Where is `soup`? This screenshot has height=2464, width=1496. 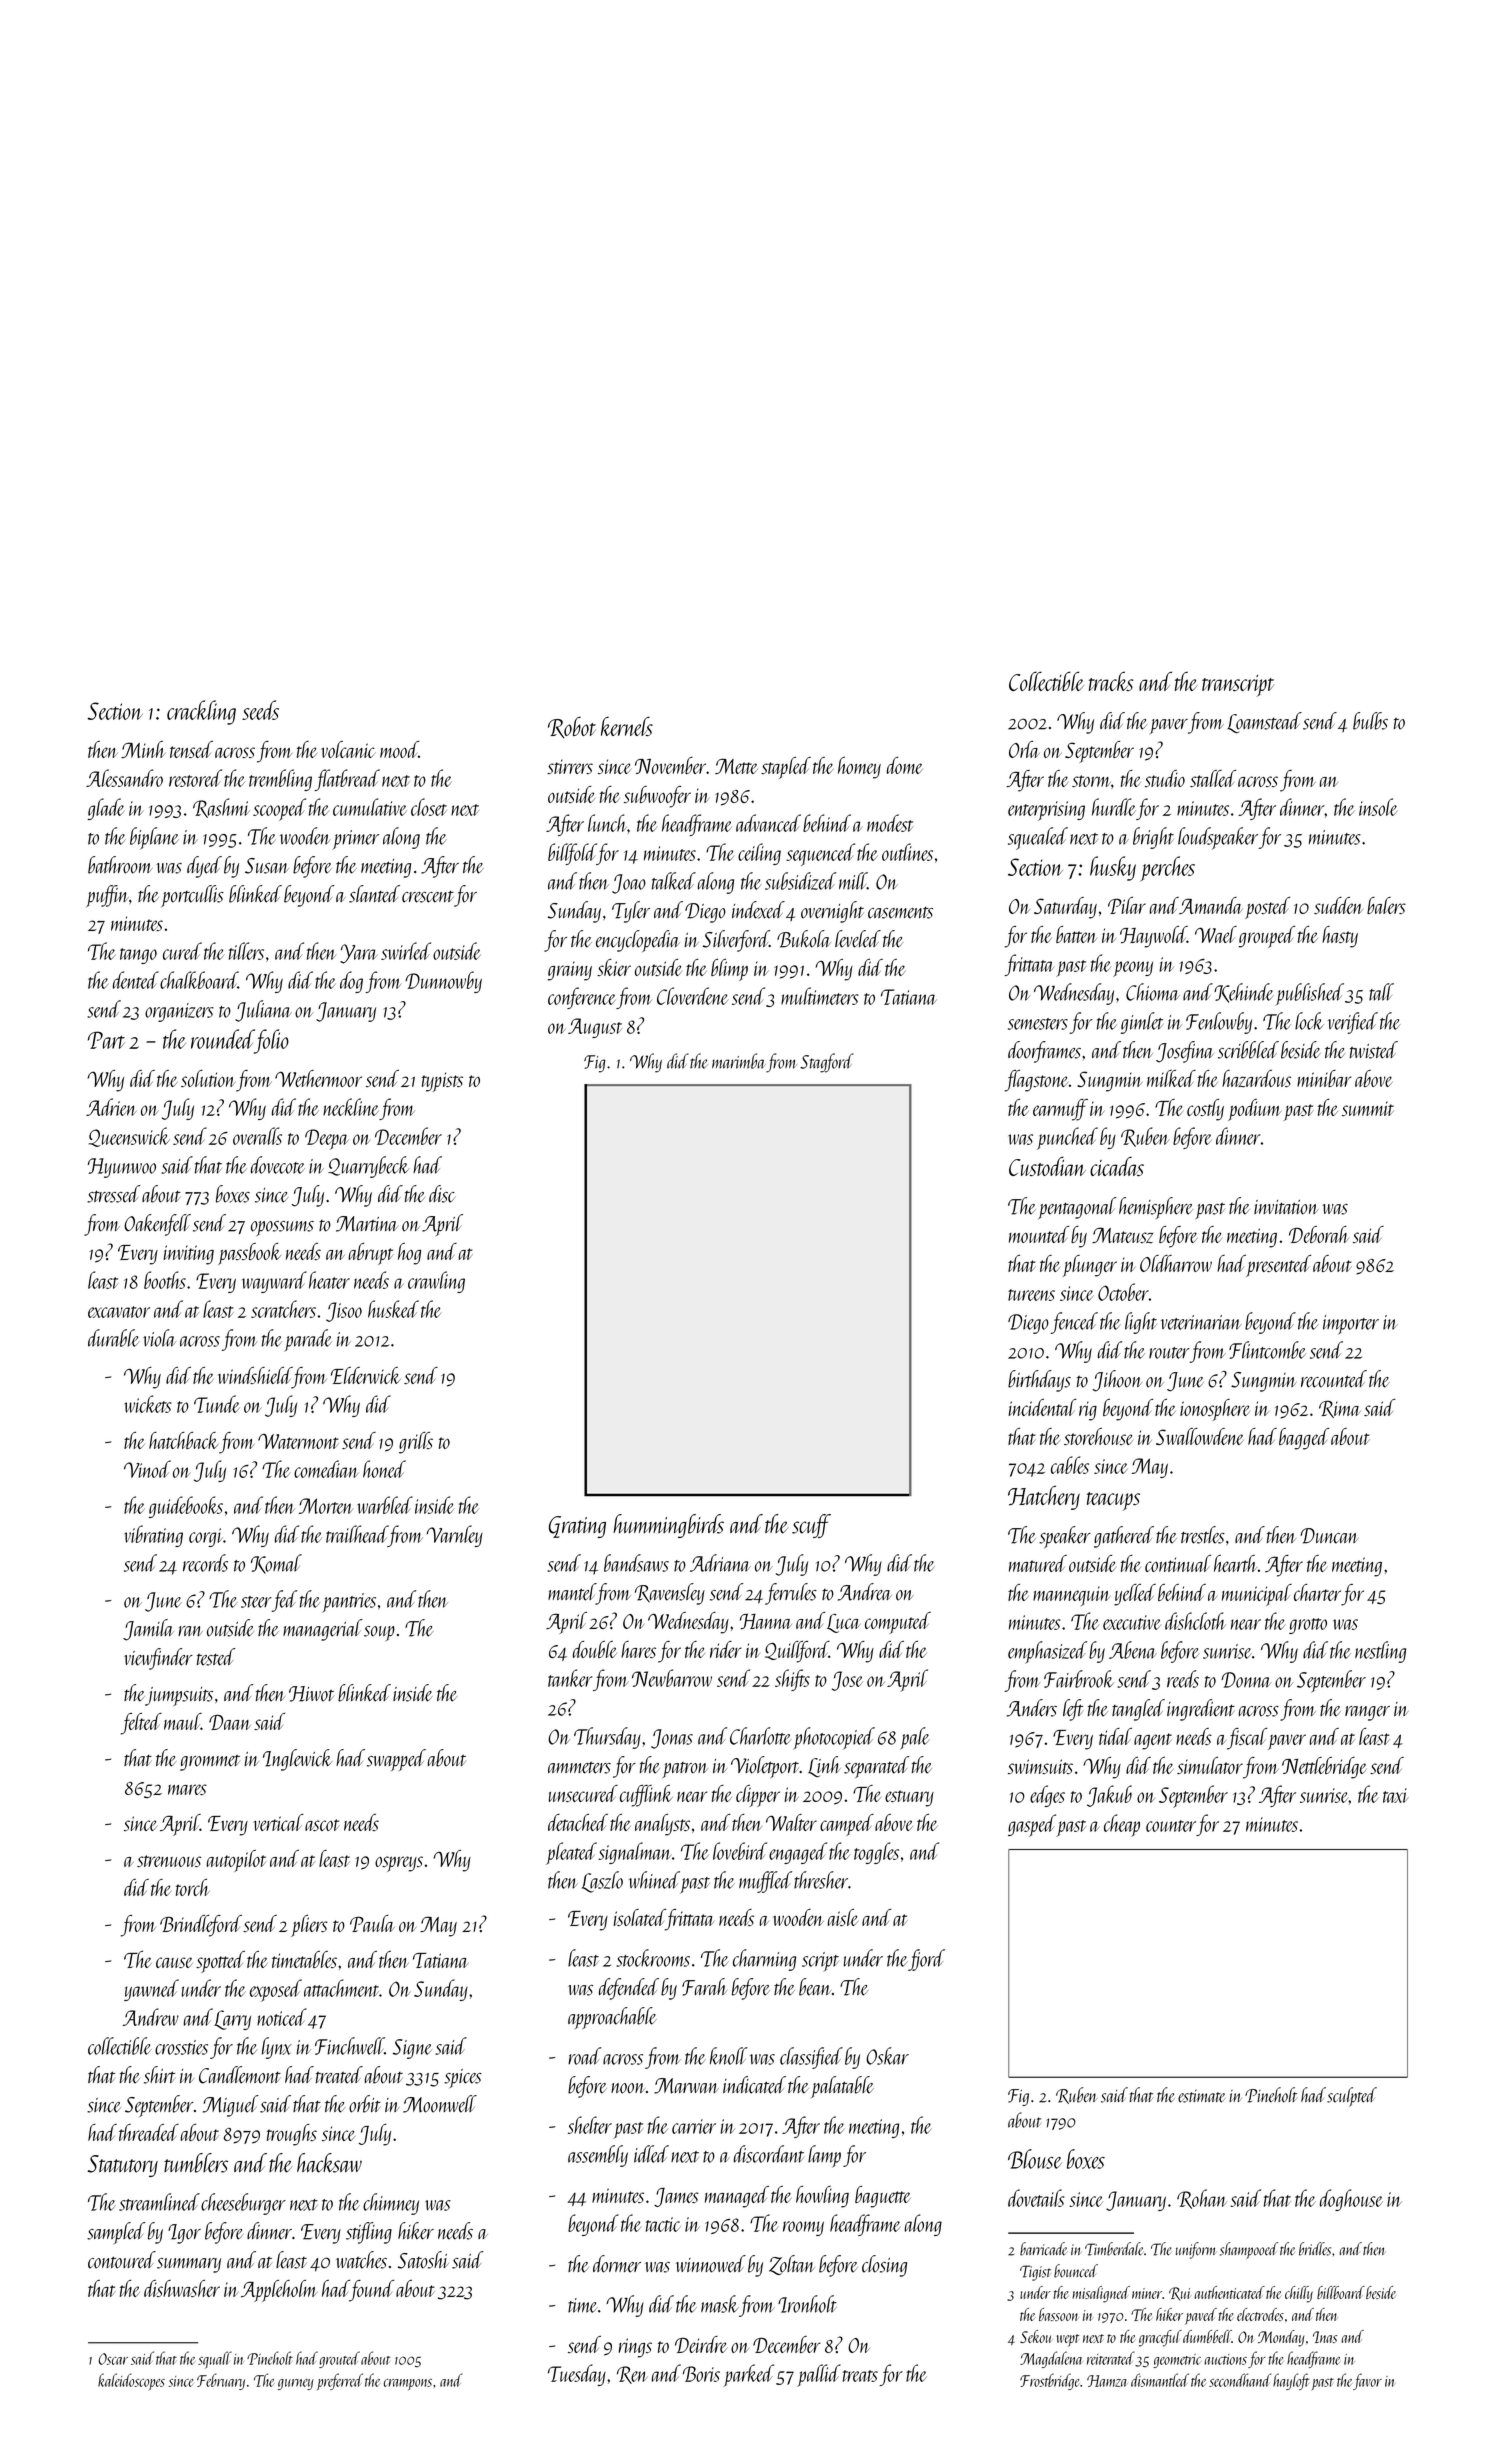 soup is located at coordinates (379, 1633).
